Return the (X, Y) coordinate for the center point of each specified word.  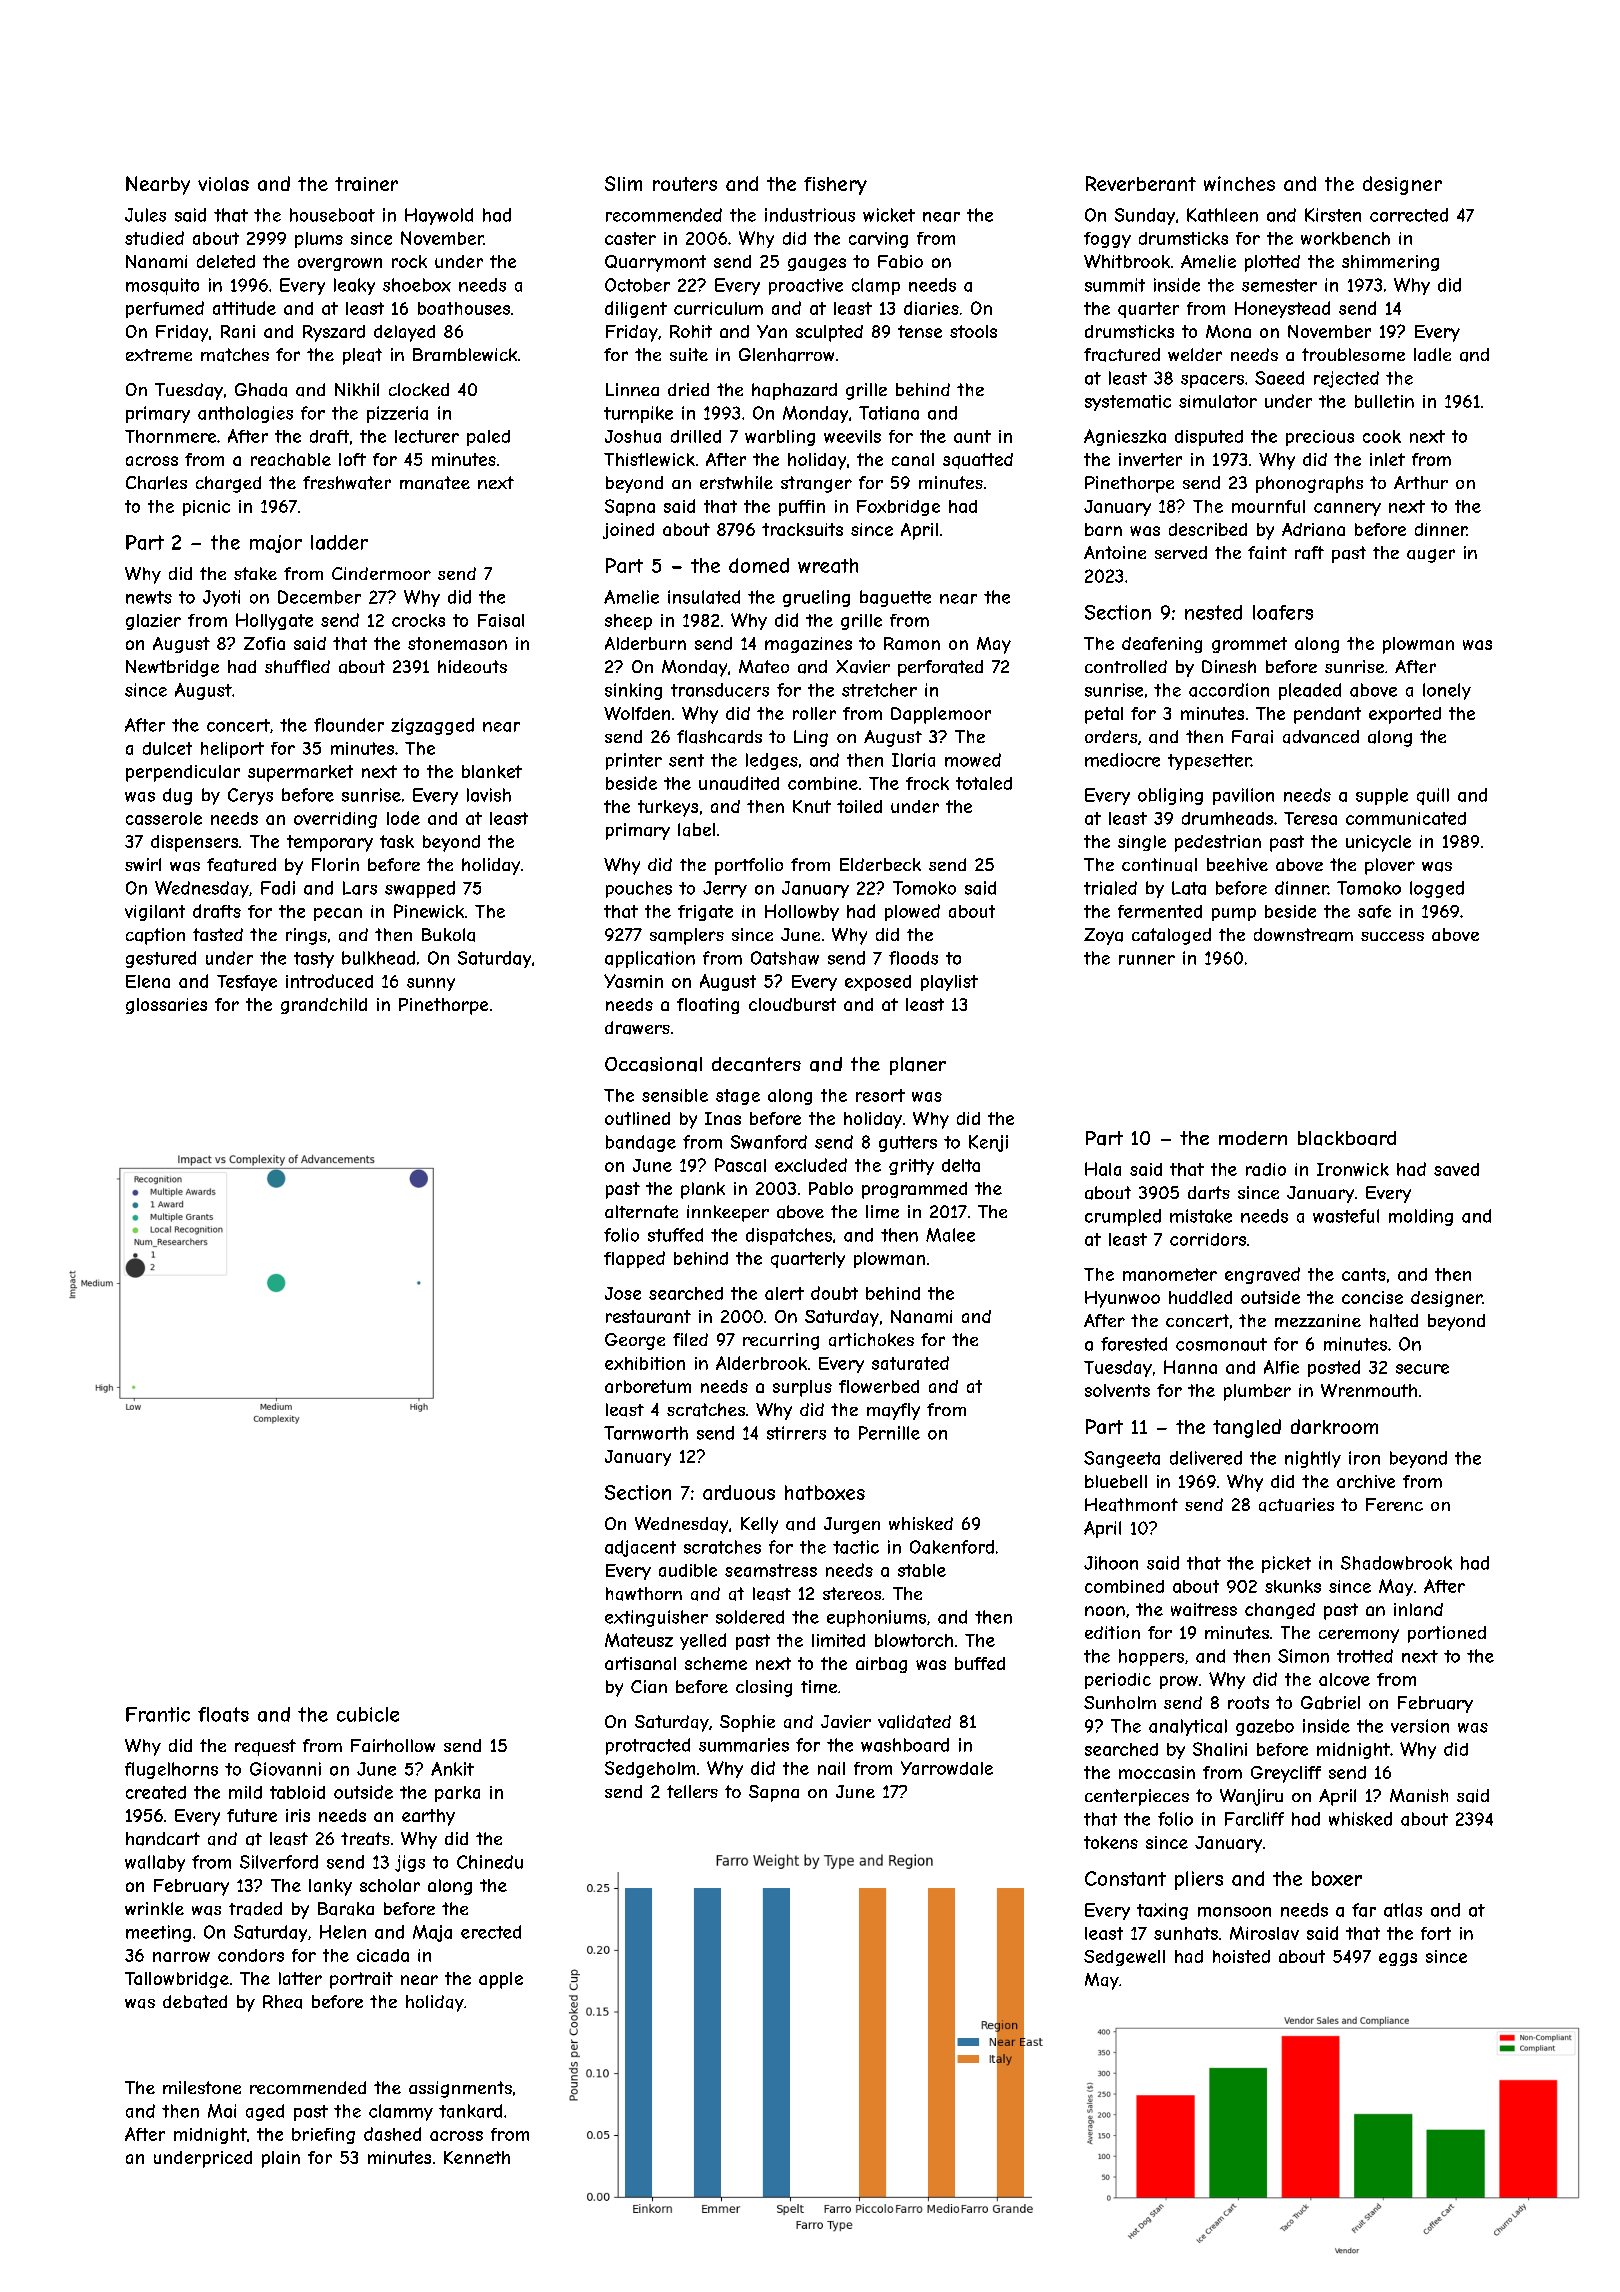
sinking (633, 691)
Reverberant (1141, 183)
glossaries (166, 1006)
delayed (404, 333)
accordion (1229, 690)
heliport (232, 750)
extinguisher (656, 1618)
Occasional (653, 1064)
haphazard (794, 391)
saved (1456, 1169)
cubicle (368, 1714)
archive (1366, 1481)
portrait (361, 1980)
